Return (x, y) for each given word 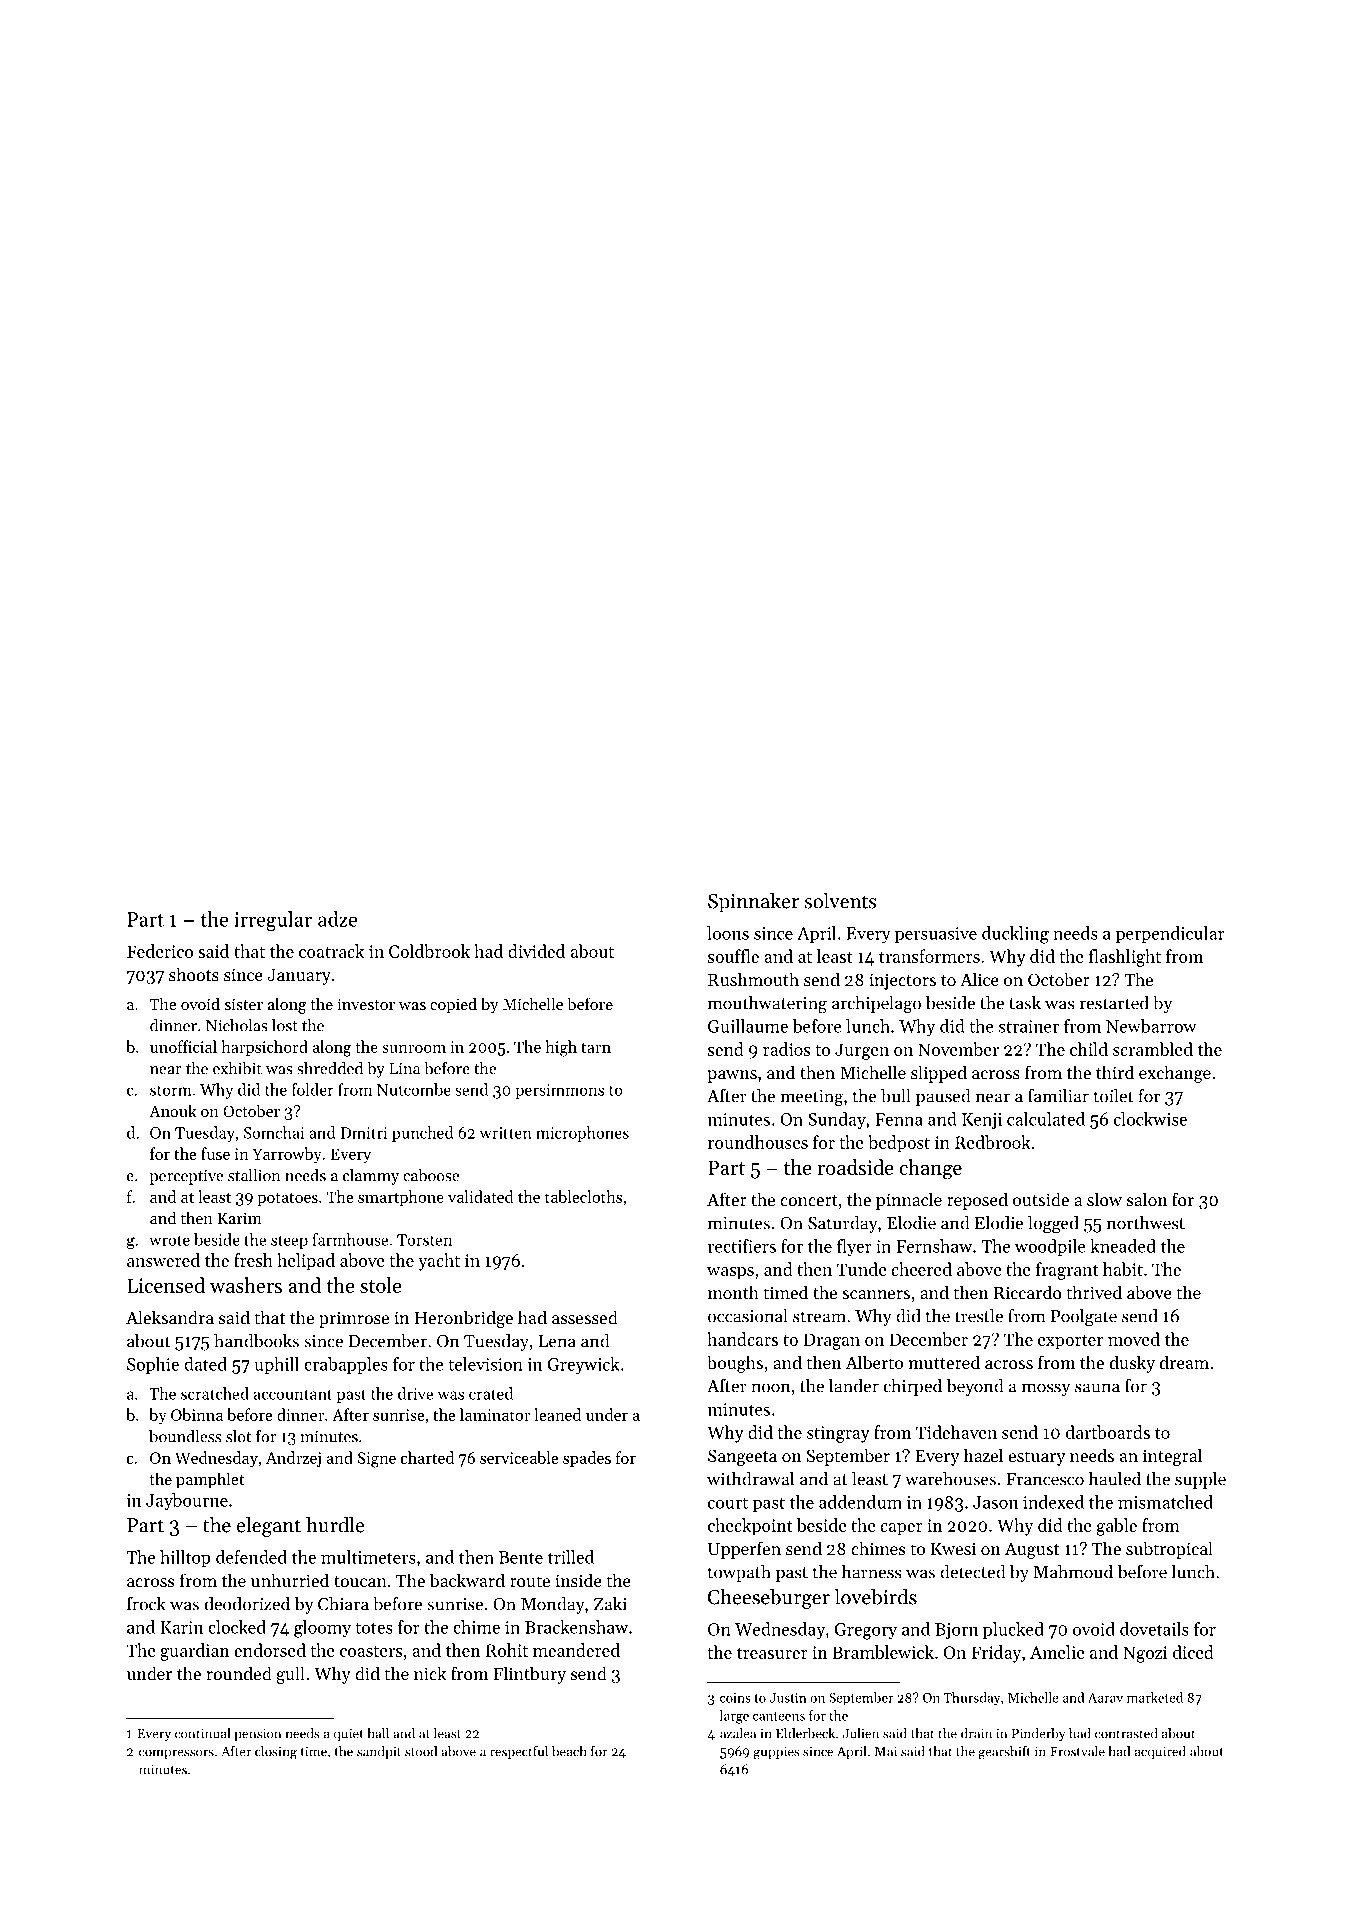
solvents (840, 901)
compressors (176, 1754)
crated (491, 1393)
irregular (273, 921)
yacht (439, 1262)
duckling (1015, 935)
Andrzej (293, 1459)
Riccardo (1027, 1292)
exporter (1070, 1342)
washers (246, 1285)
